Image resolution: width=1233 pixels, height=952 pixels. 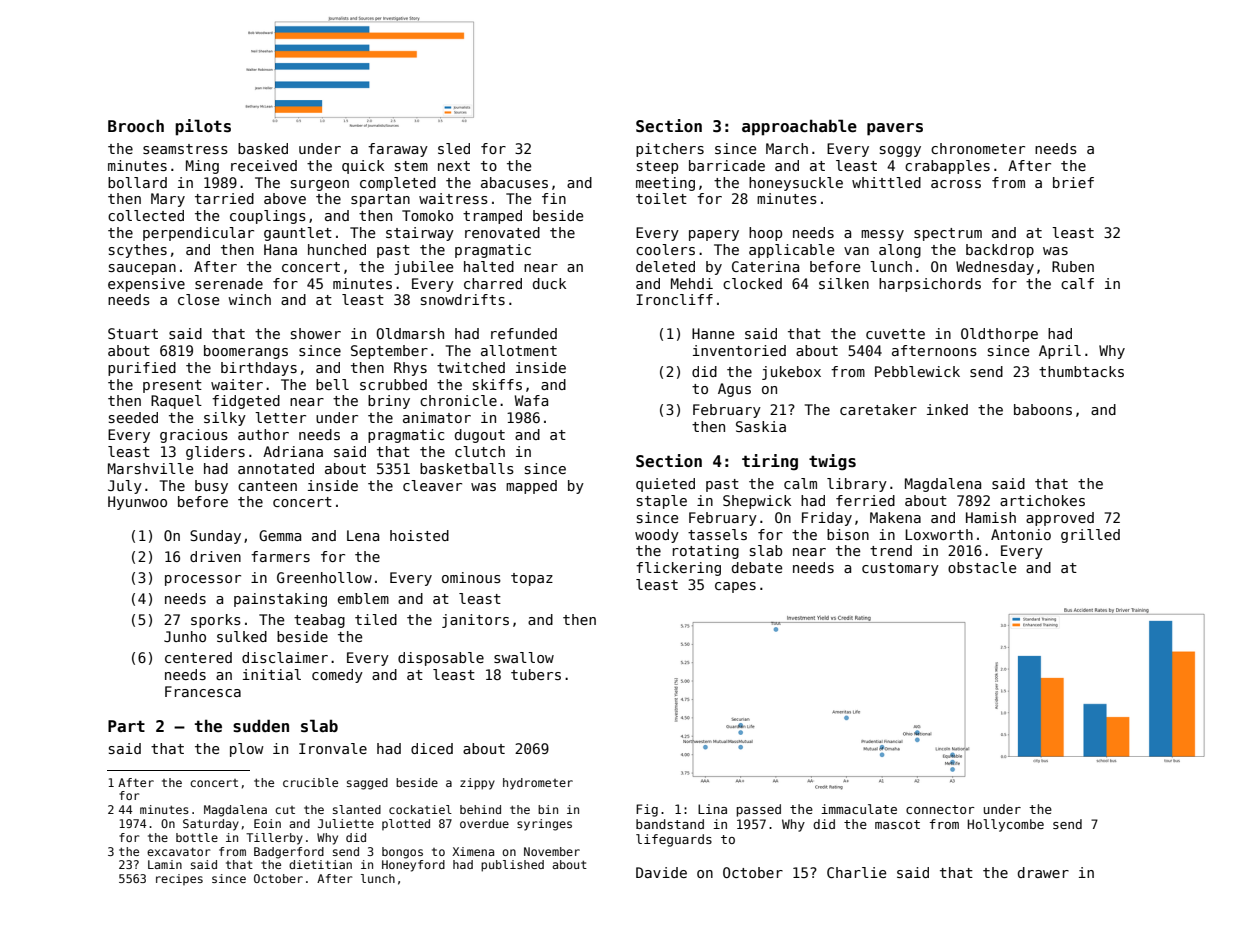 I want to click on chronometer, so click(x=978, y=148).
